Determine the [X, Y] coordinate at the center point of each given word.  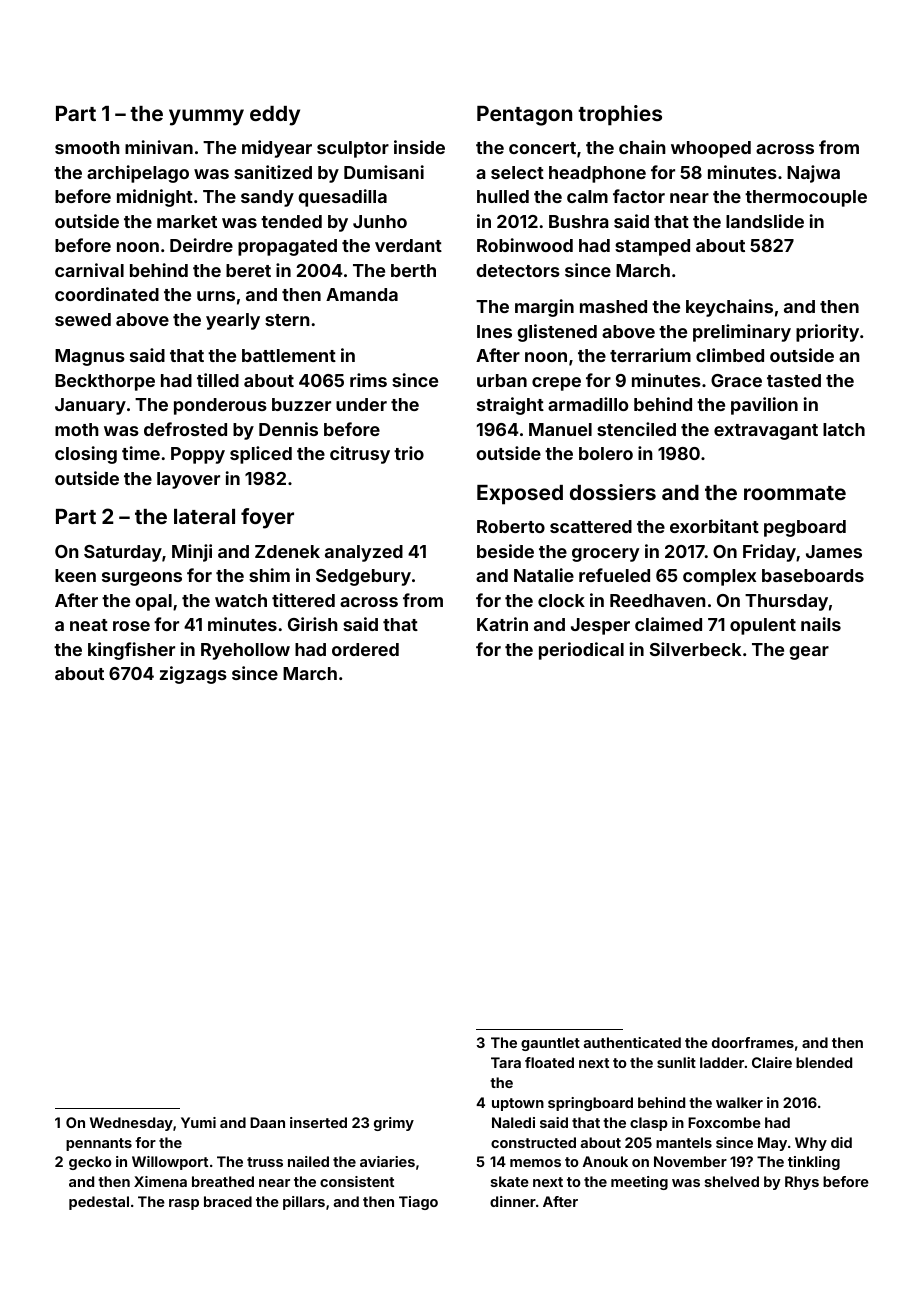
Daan [267, 1122]
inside [419, 147]
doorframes [753, 1042]
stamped [652, 247]
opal [153, 602]
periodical [581, 651]
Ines [494, 331]
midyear [277, 149]
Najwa [813, 174]
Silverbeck [695, 649]
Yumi [198, 1122]
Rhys [802, 1183]
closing [86, 455]
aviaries [387, 1161]
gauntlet [550, 1044]
